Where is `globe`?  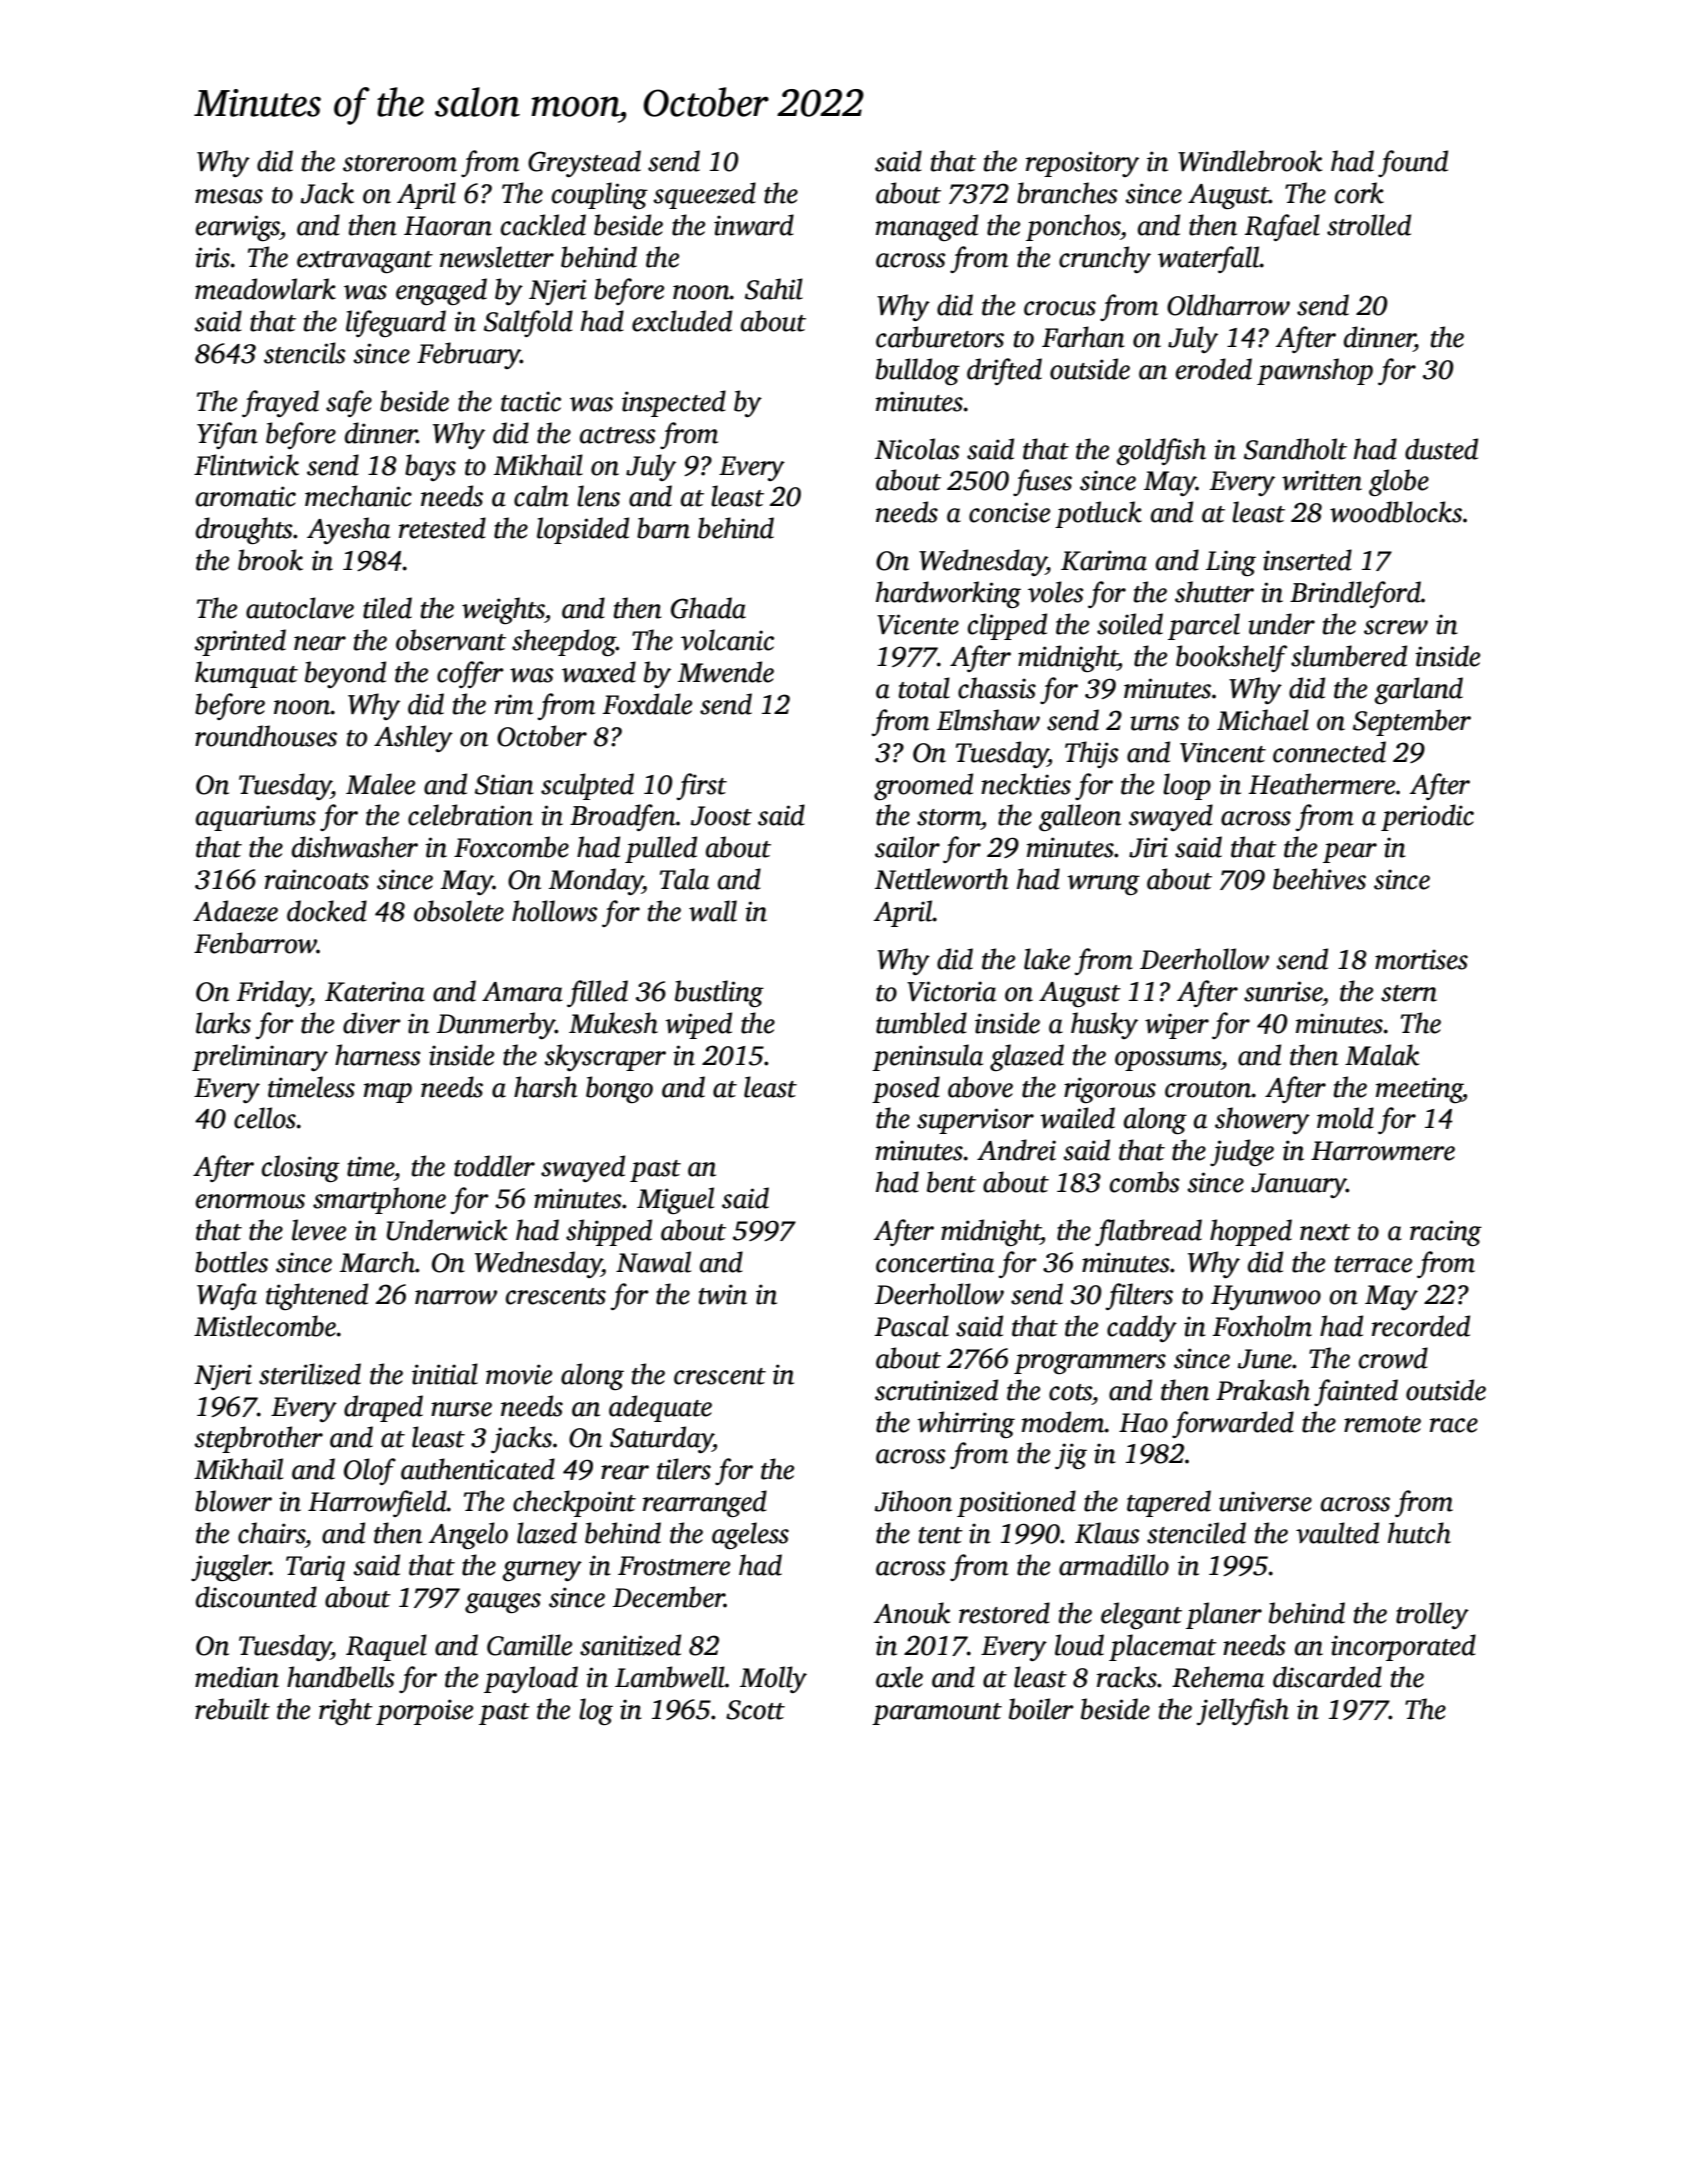 globe is located at coordinates (1399, 482).
